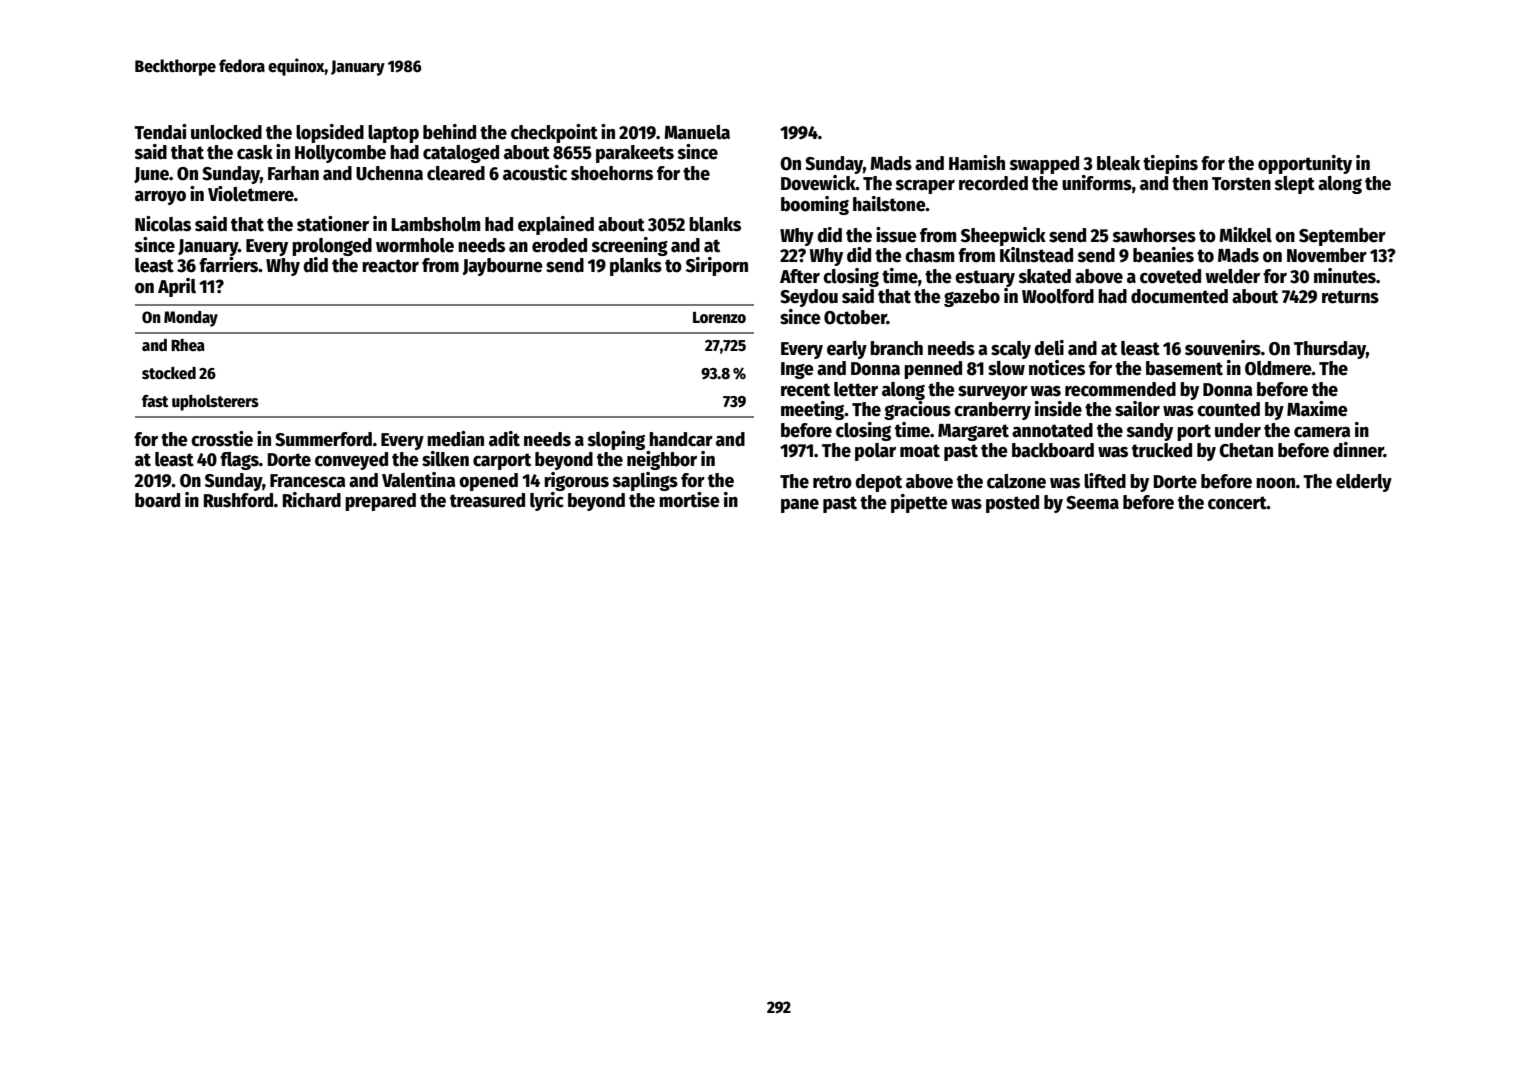 The height and width of the image is (1085, 1534). What do you see at coordinates (239, 461) in the image?
I see `flags` at bounding box center [239, 461].
